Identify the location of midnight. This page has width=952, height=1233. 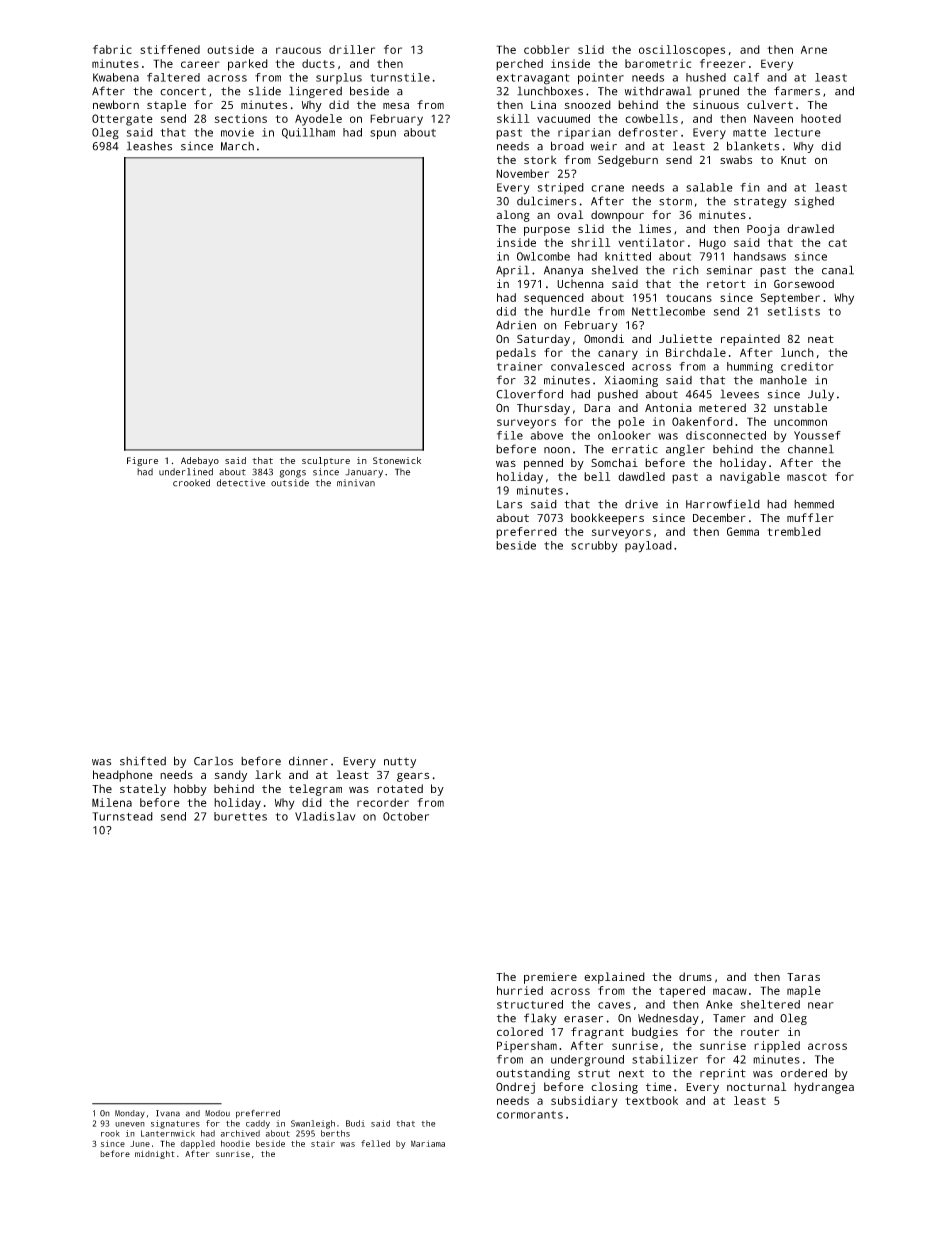
(155, 1155).
